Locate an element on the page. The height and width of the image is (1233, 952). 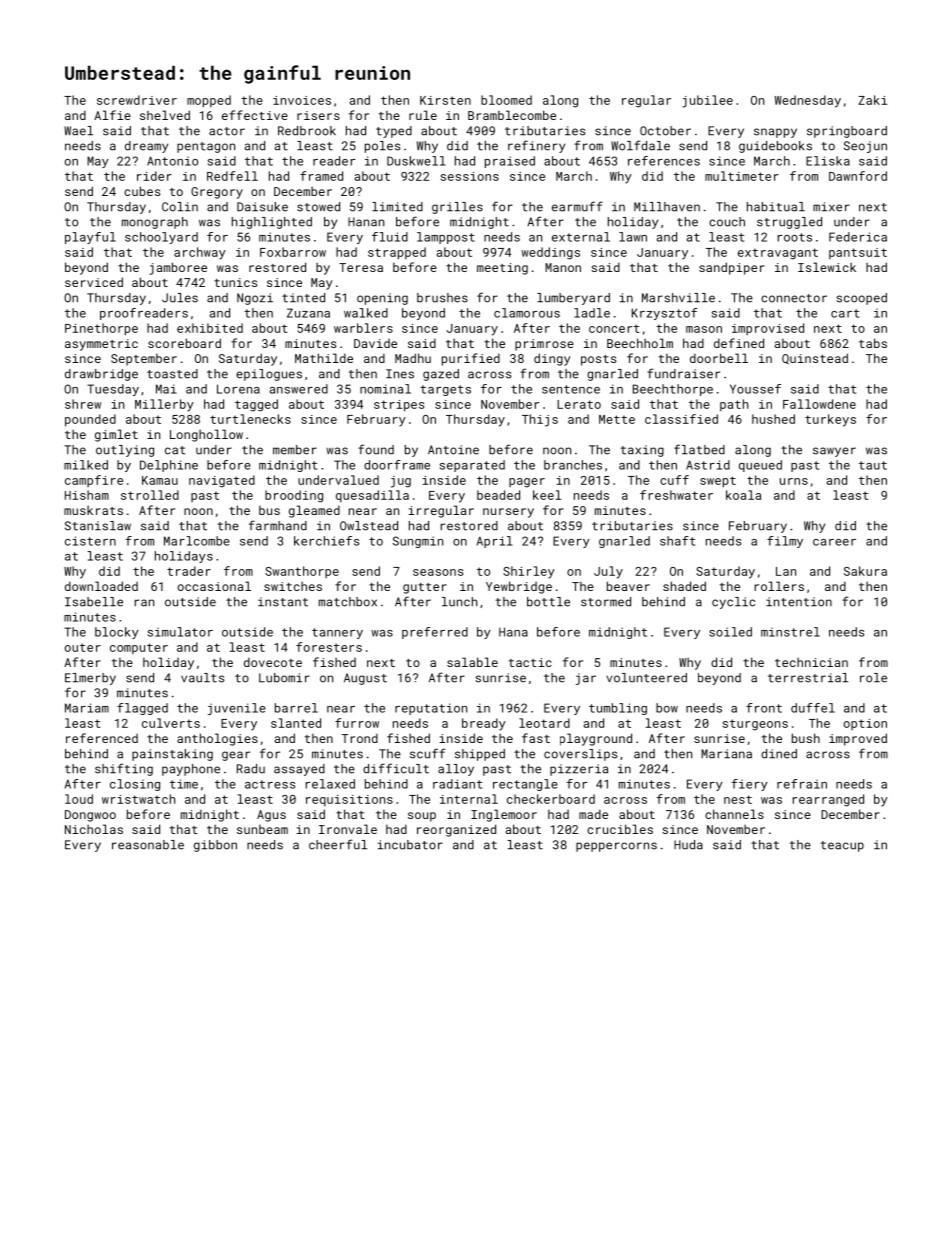
Mariam is located at coordinates (87, 708).
